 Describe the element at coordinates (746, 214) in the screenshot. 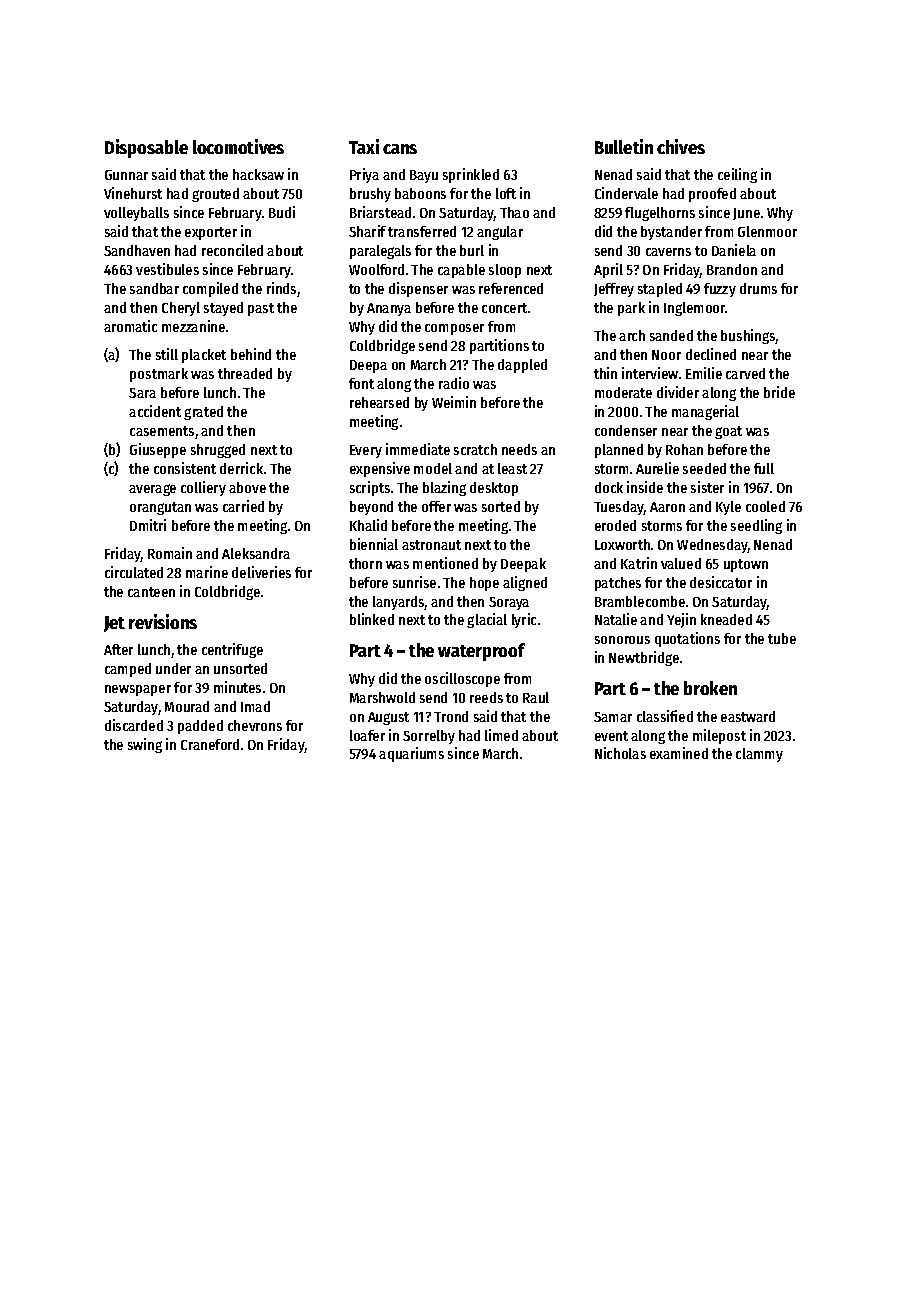

I see `June` at that location.
